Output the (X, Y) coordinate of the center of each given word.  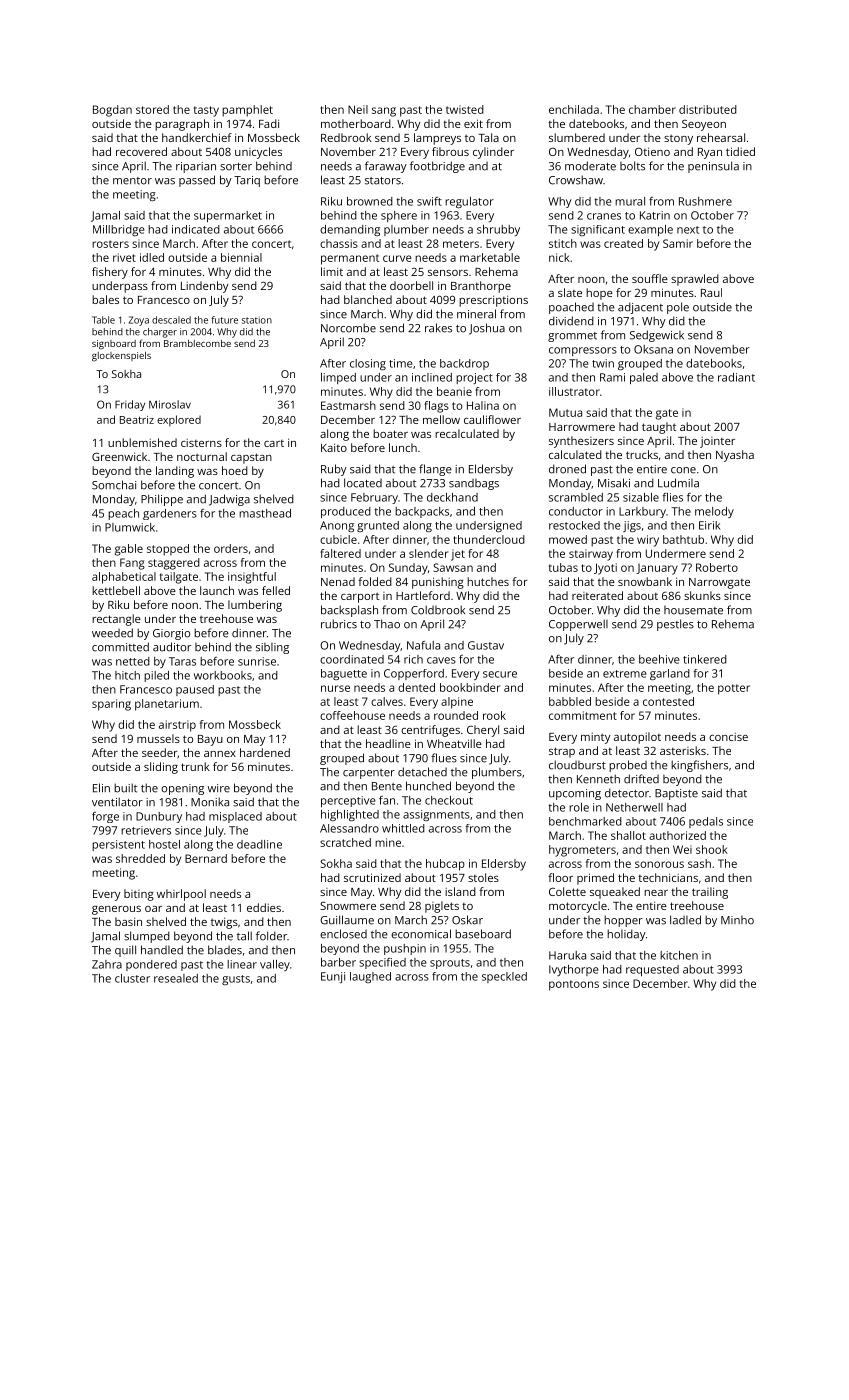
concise (728, 737)
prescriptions (493, 301)
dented (416, 687)
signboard (114, 345)
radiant (736, 377)
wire (219, 788)
